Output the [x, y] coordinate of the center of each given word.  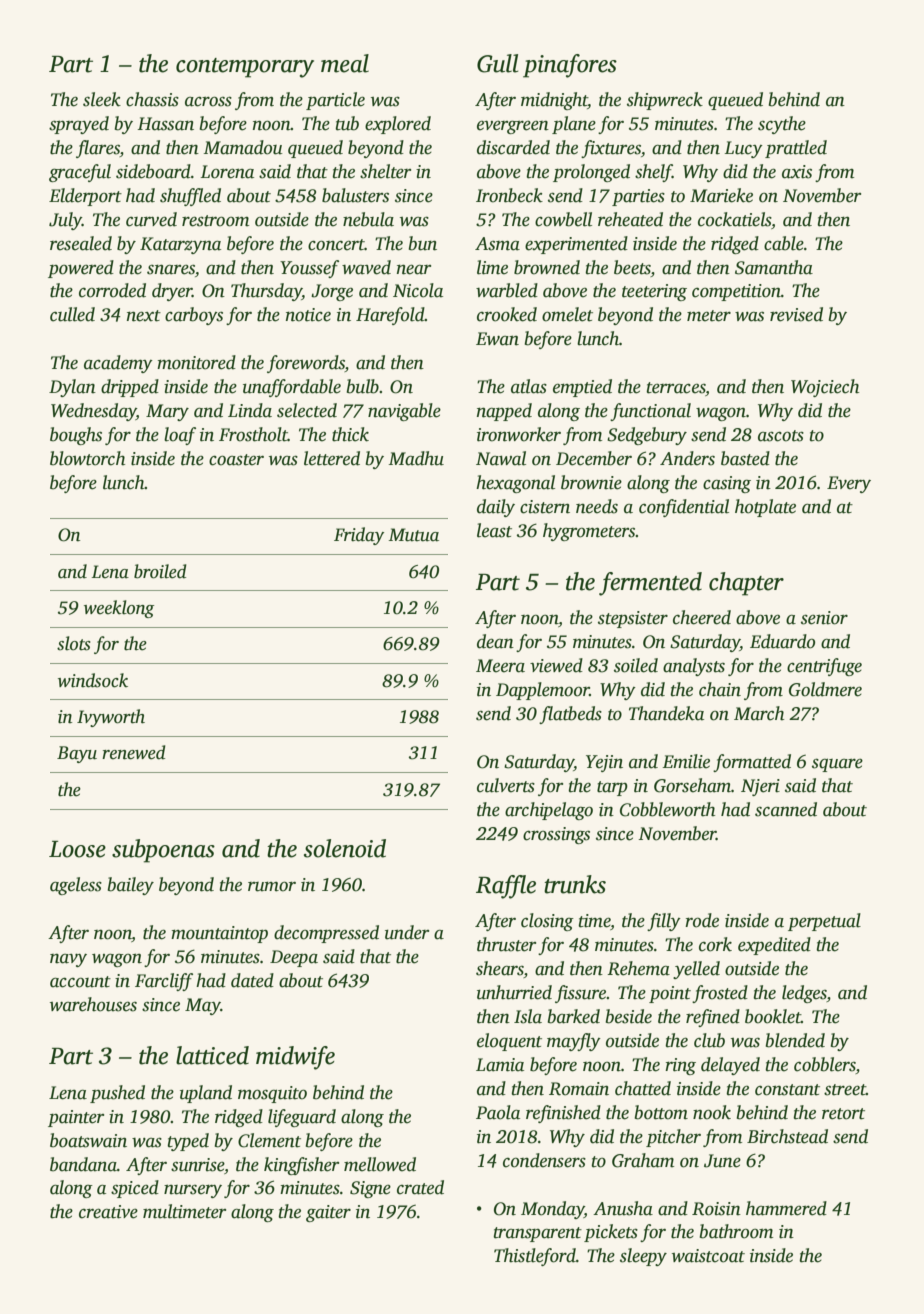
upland [206, 1094]
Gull [497, 63]
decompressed [326, 934]
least [494, 530]
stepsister [633, 619]
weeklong [119, 609]
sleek [102, 99]
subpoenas [163, 851]
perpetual [824, 922]
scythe [782, 125]
